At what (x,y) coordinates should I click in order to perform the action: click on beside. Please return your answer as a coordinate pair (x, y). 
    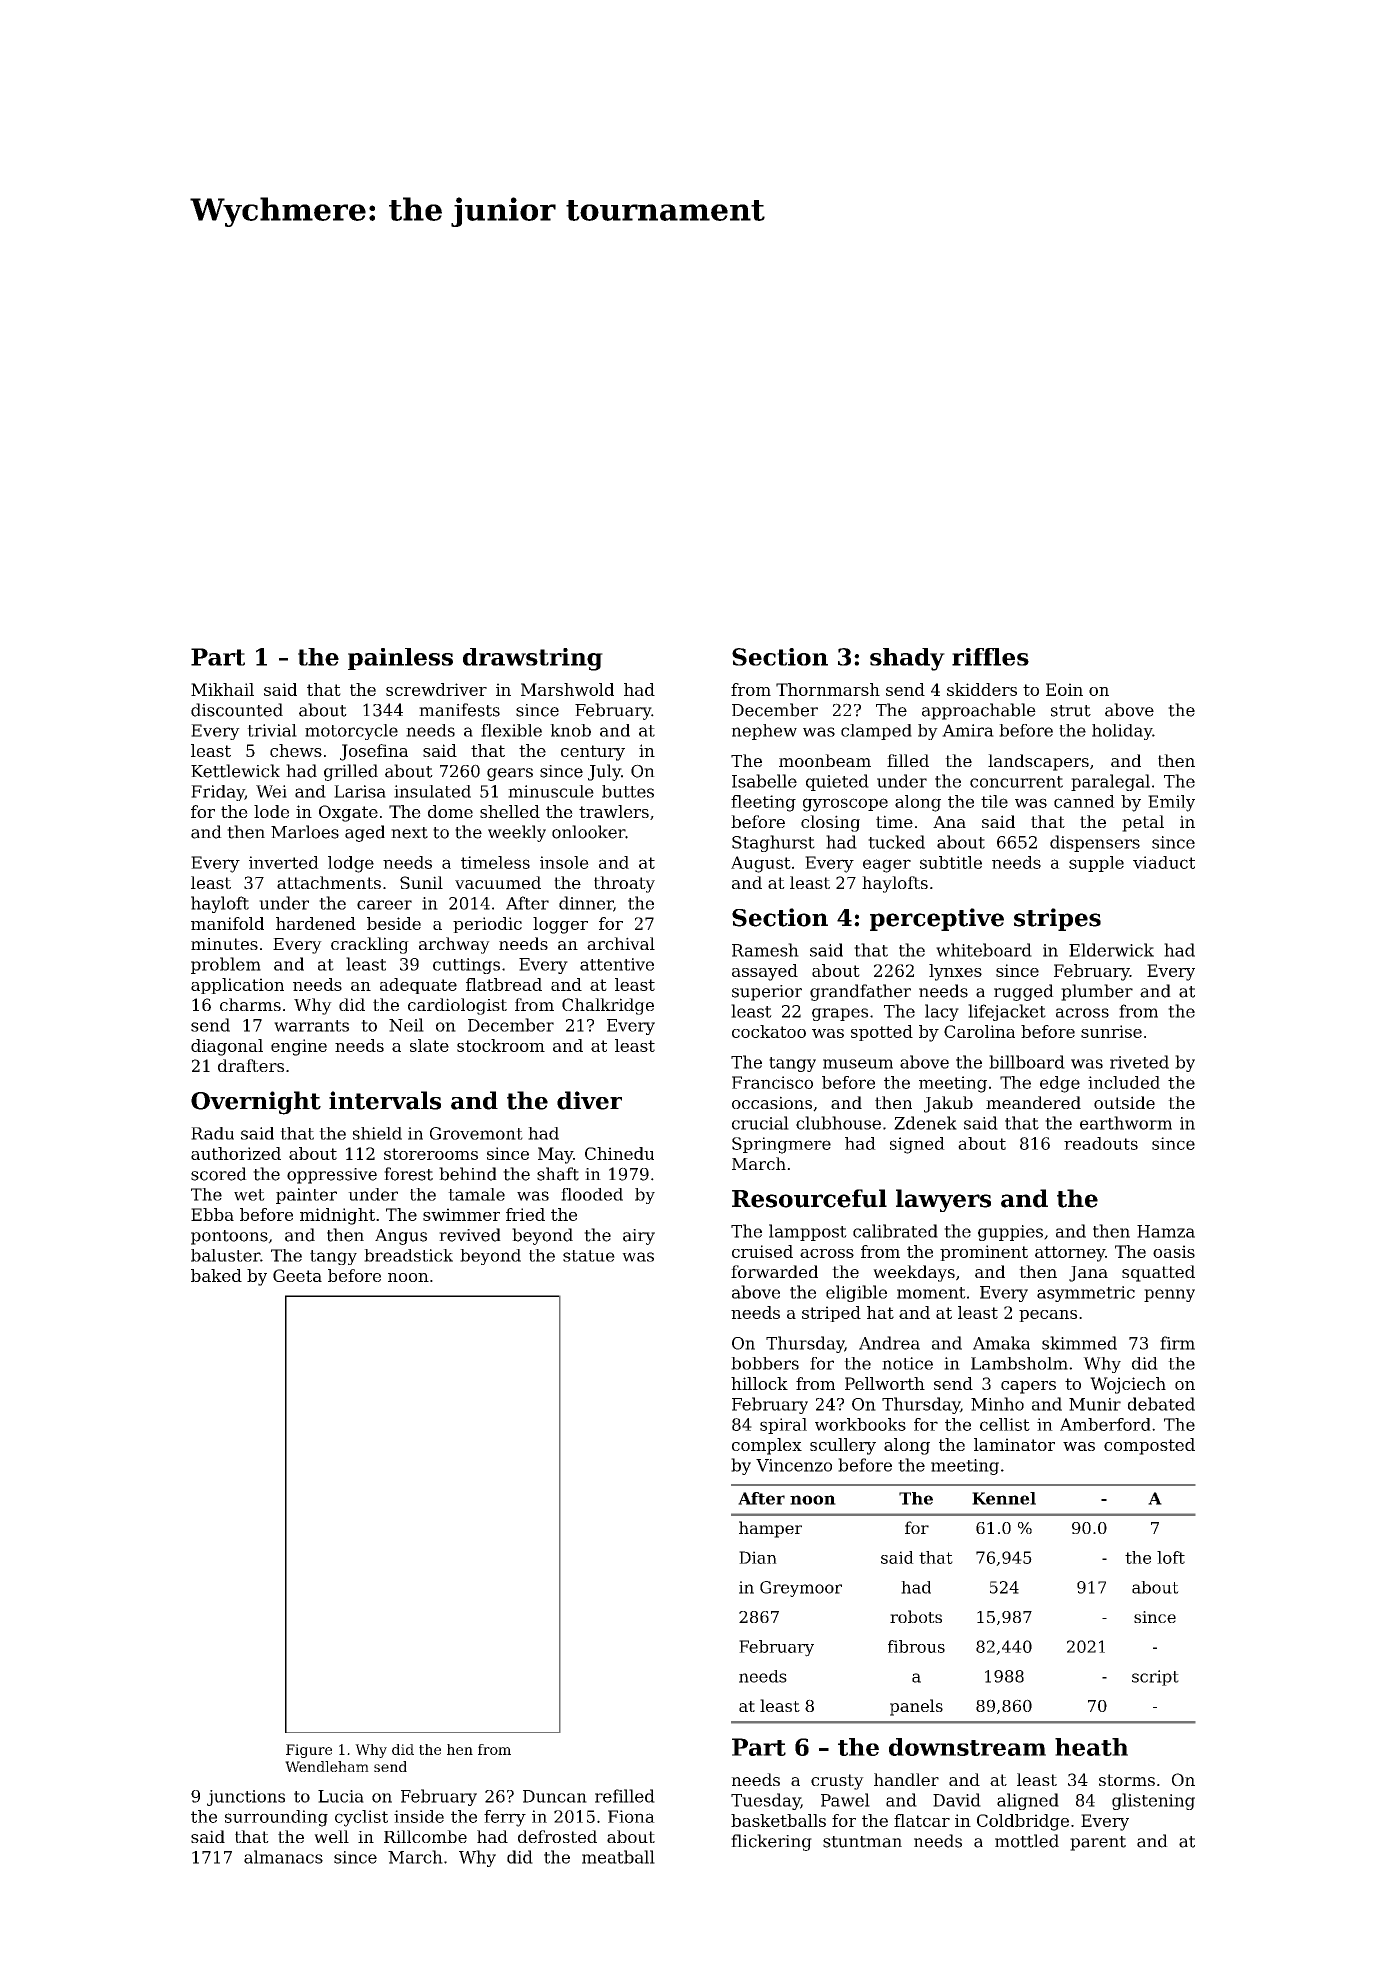
    Looking at the image, I should click on (394, 923).
